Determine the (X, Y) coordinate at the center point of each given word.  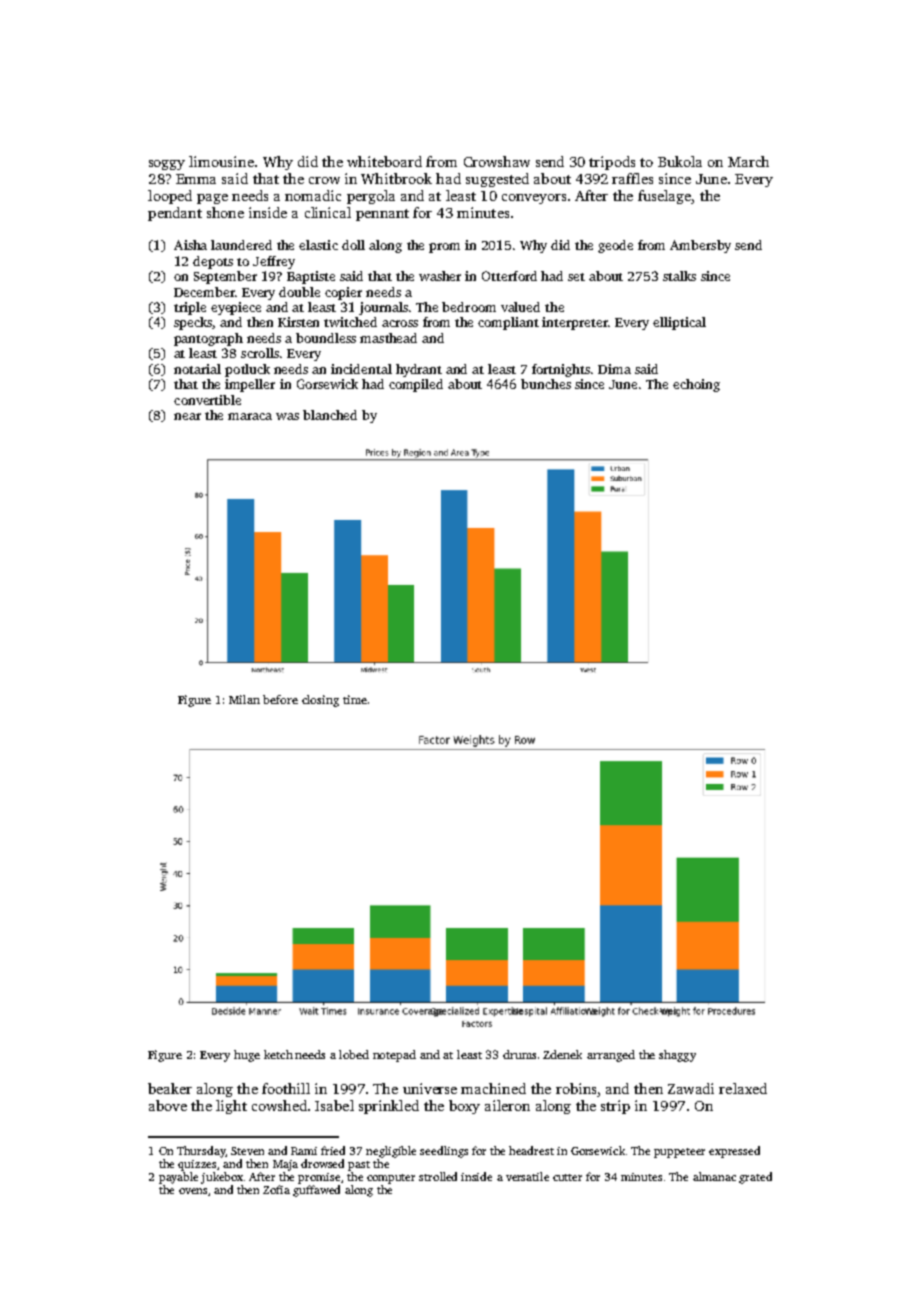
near (187, 416)
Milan (244, 699)
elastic (318, 245)
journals (383, 308)
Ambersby (700, 246)
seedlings (444, 1152)
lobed (354, 1054)
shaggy (677, 1056)
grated (755, 1178)
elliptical (679, 323)
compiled (416, 385)
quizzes (197, 1165)
